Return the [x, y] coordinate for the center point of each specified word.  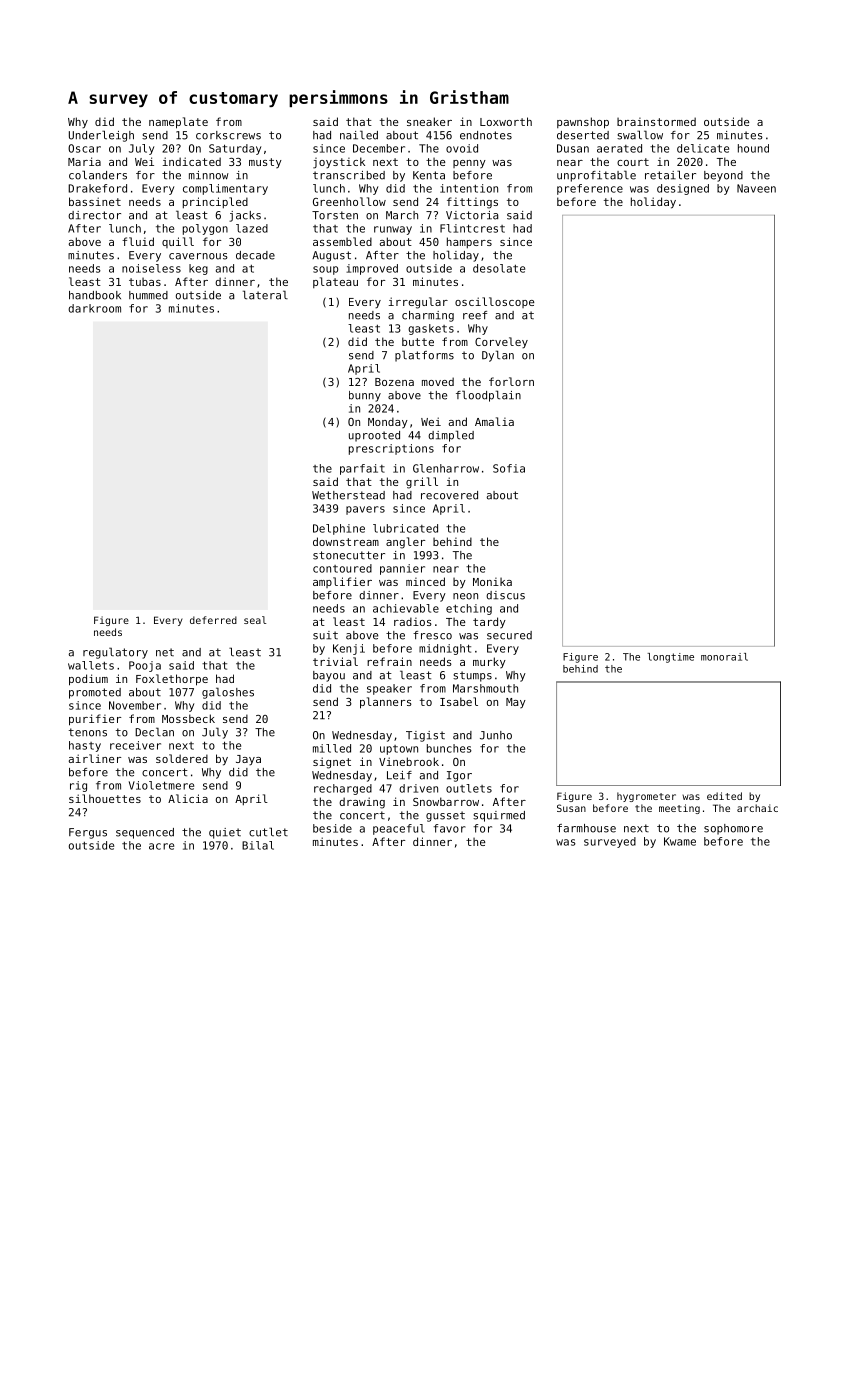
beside [332, 828]
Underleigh [101, 136]
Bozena [394, 382]
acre [161, 846]
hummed [148, 295]
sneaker [429, 121]
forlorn [511, 381]
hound [753, 148]
